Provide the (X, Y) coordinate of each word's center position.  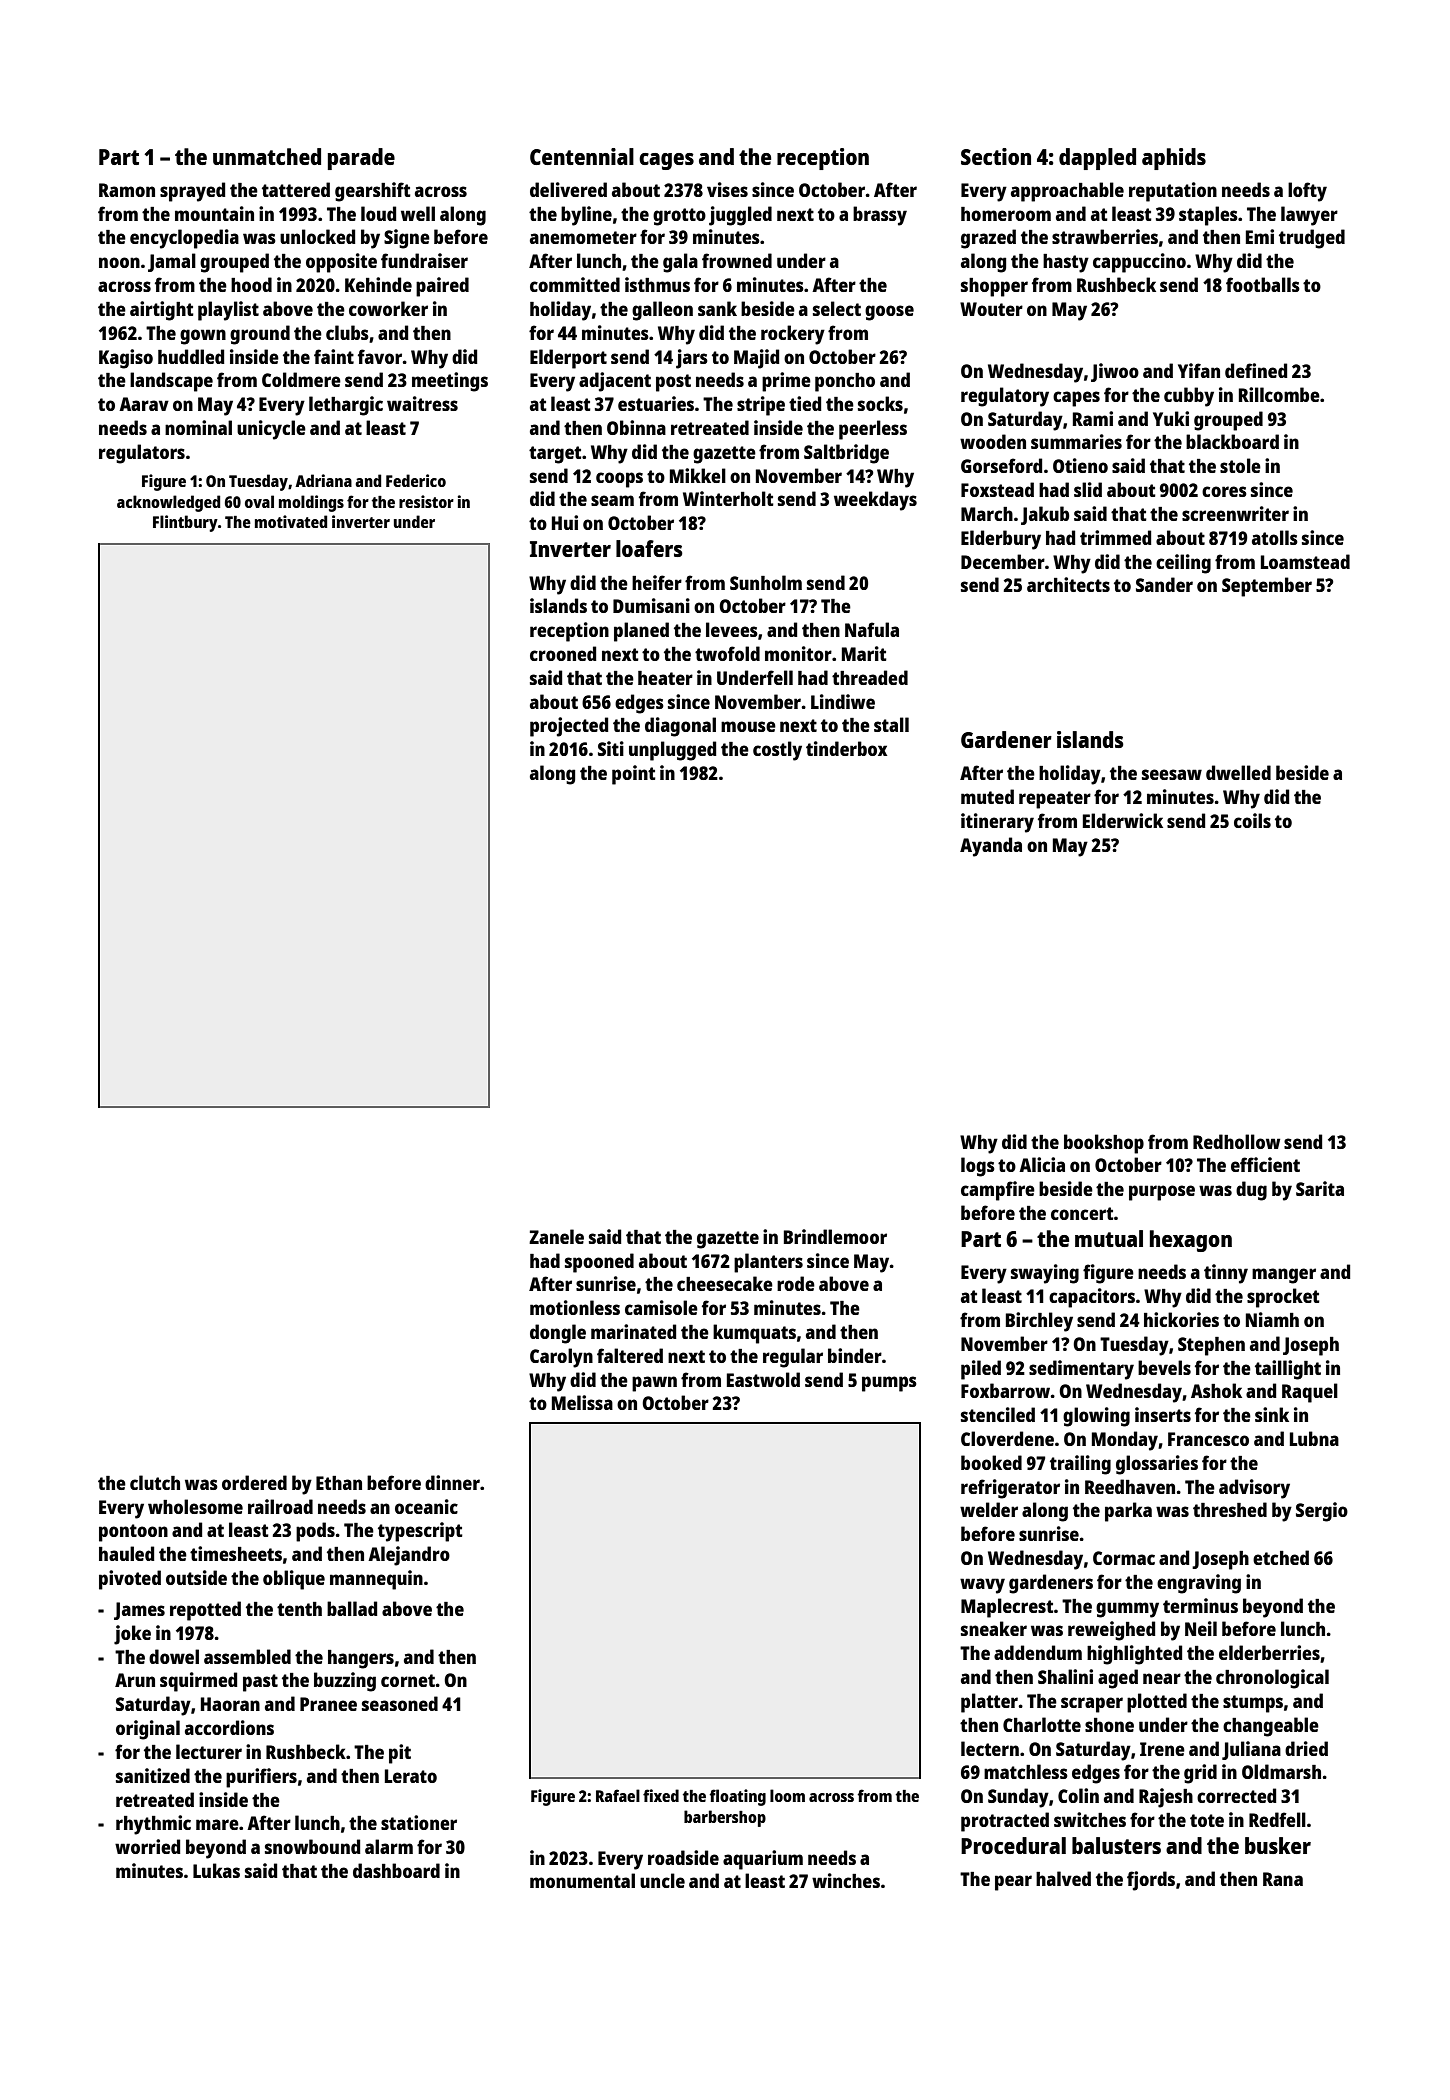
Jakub (1045, 515)
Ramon (127, 190)
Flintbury (185, 523)
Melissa (582, 1402)
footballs (1263, 284)
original (148, 1730)
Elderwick (1123, 820)
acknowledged (168, 503)
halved (1063, 1878)
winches (846, 1880)
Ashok (1216, 1390)
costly (777, 751)
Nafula (872, 629)
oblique (294, 1580)
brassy (880, 216)
